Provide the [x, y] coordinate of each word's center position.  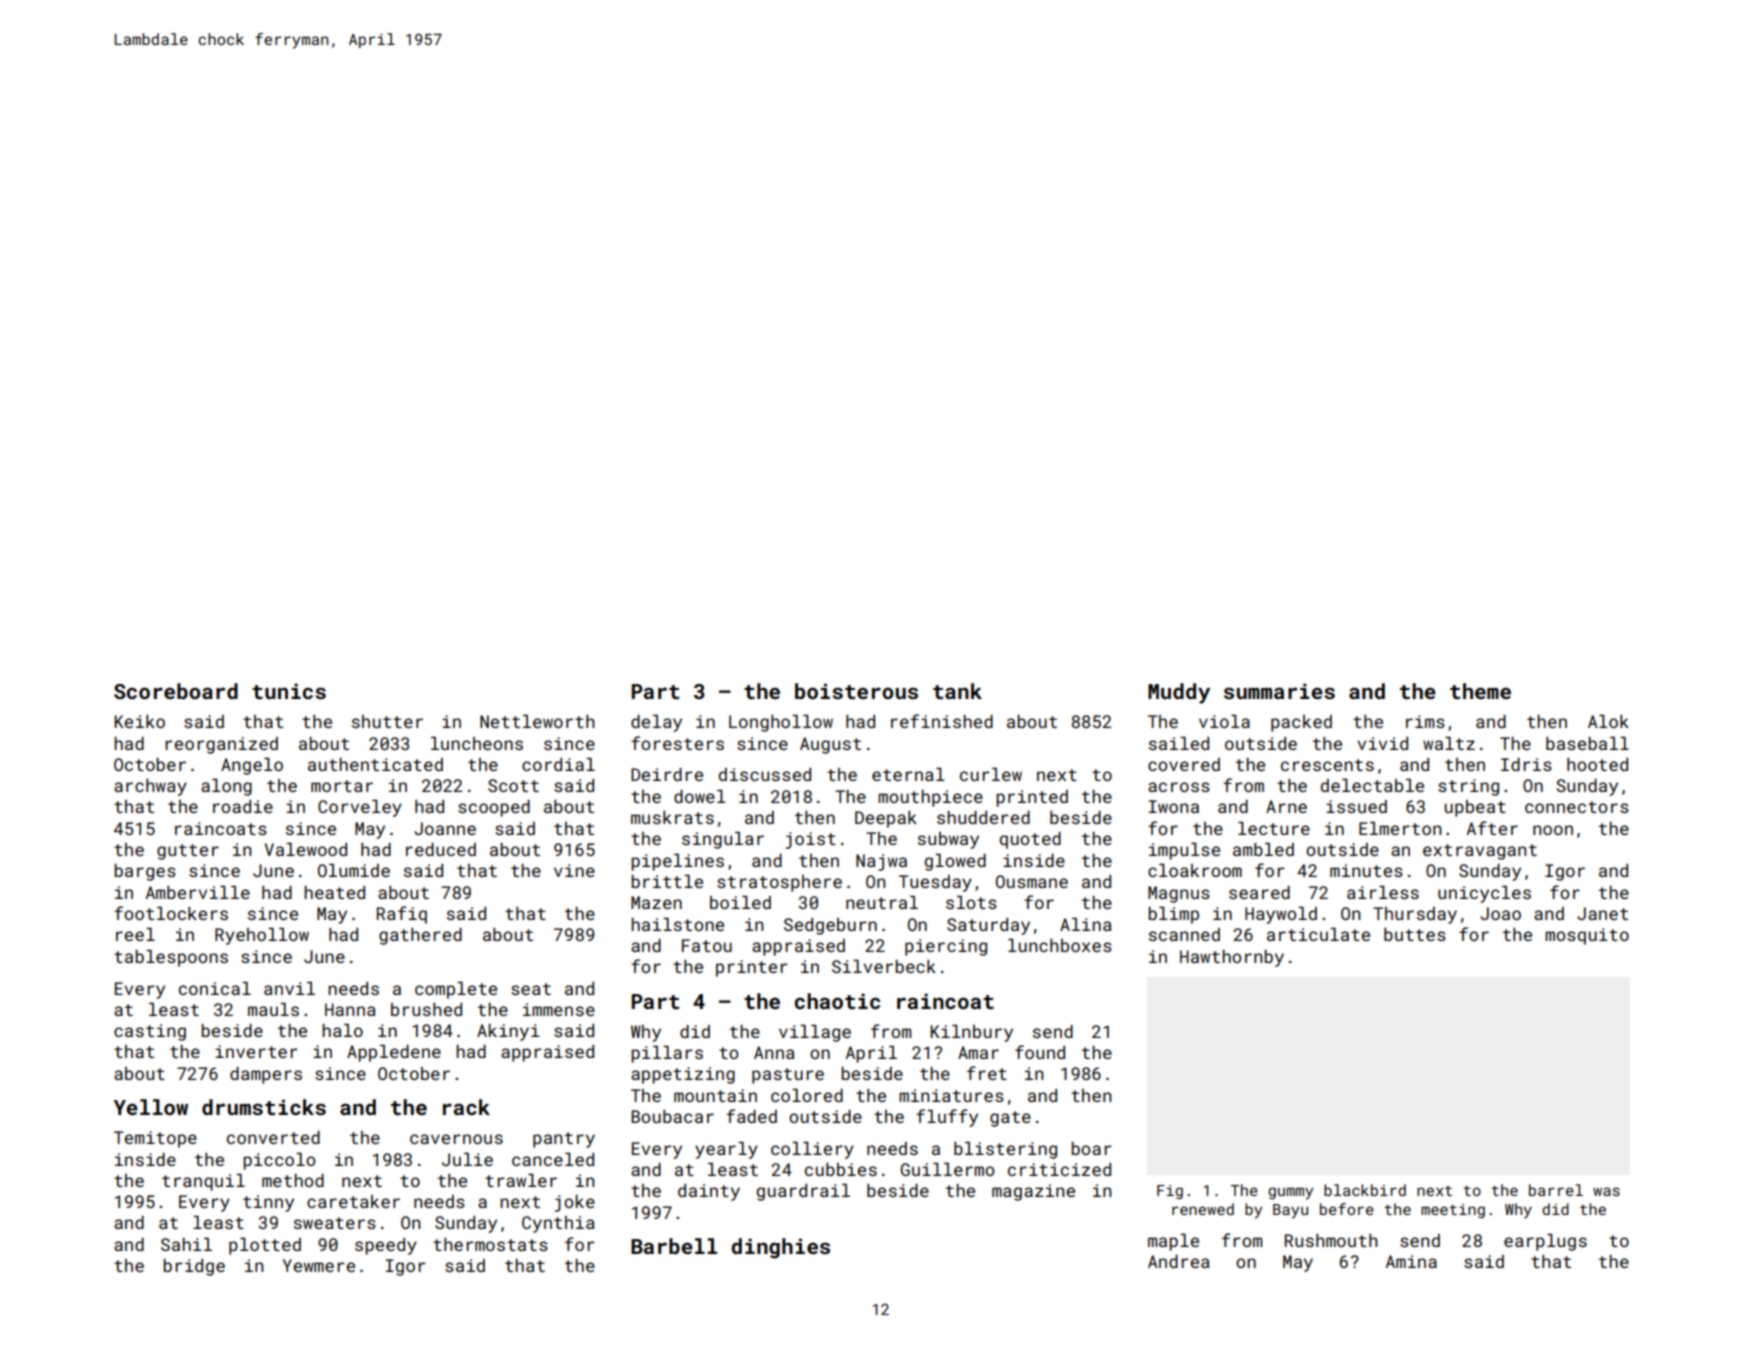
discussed [765, 774]
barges [145, 872]
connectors [1577, 807]
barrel [1556, 1190]
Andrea [1179, 1261]
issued [1356, 806]
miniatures [951, 1095]
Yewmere [319, 1265]
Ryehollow [262, 936]
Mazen [656, 902]
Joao [1500, 913]
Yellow [151, 1107]
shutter [387, 721]
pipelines [677, 862]
